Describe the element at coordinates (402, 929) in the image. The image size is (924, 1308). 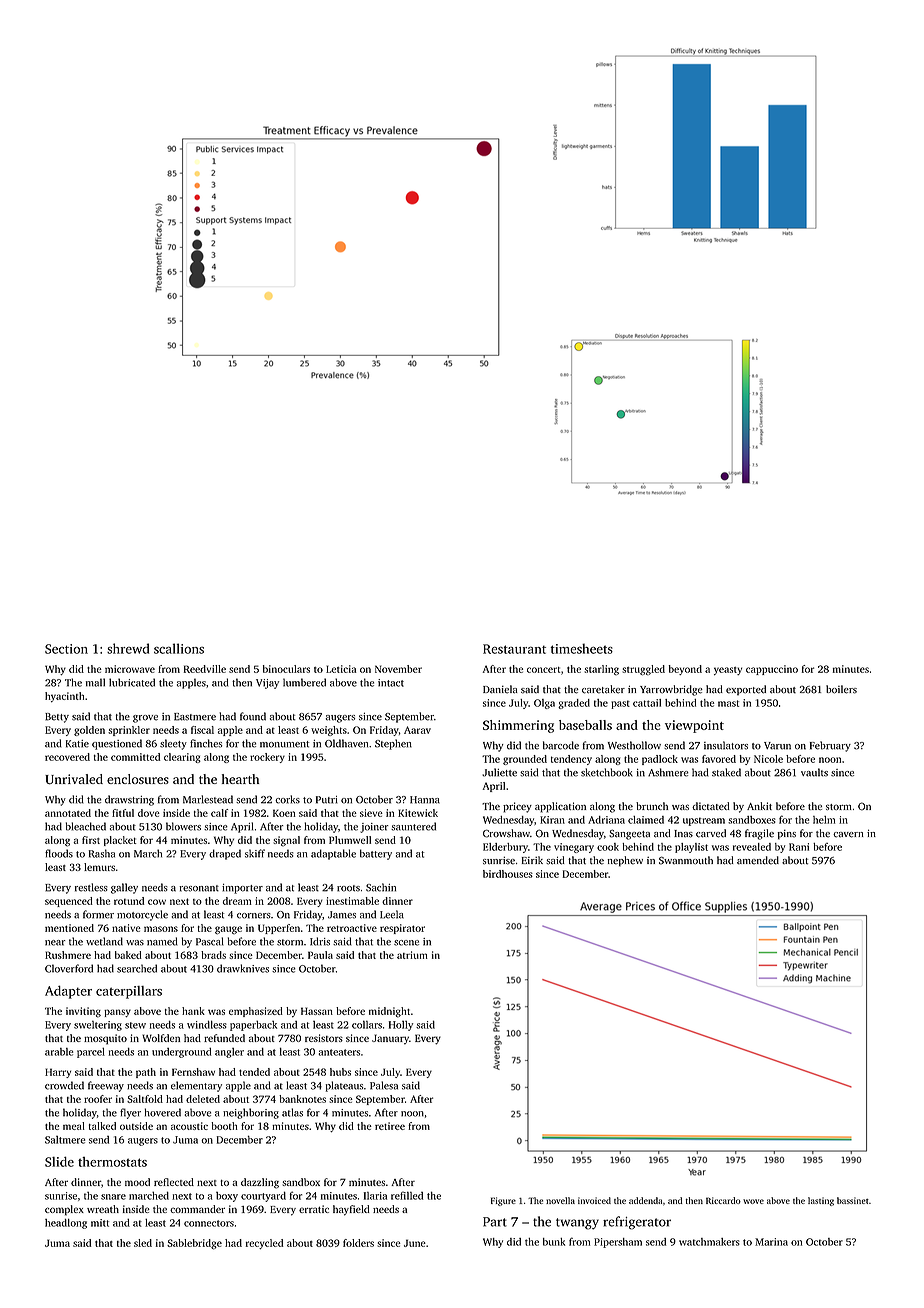
I see `respirator` at that location.
